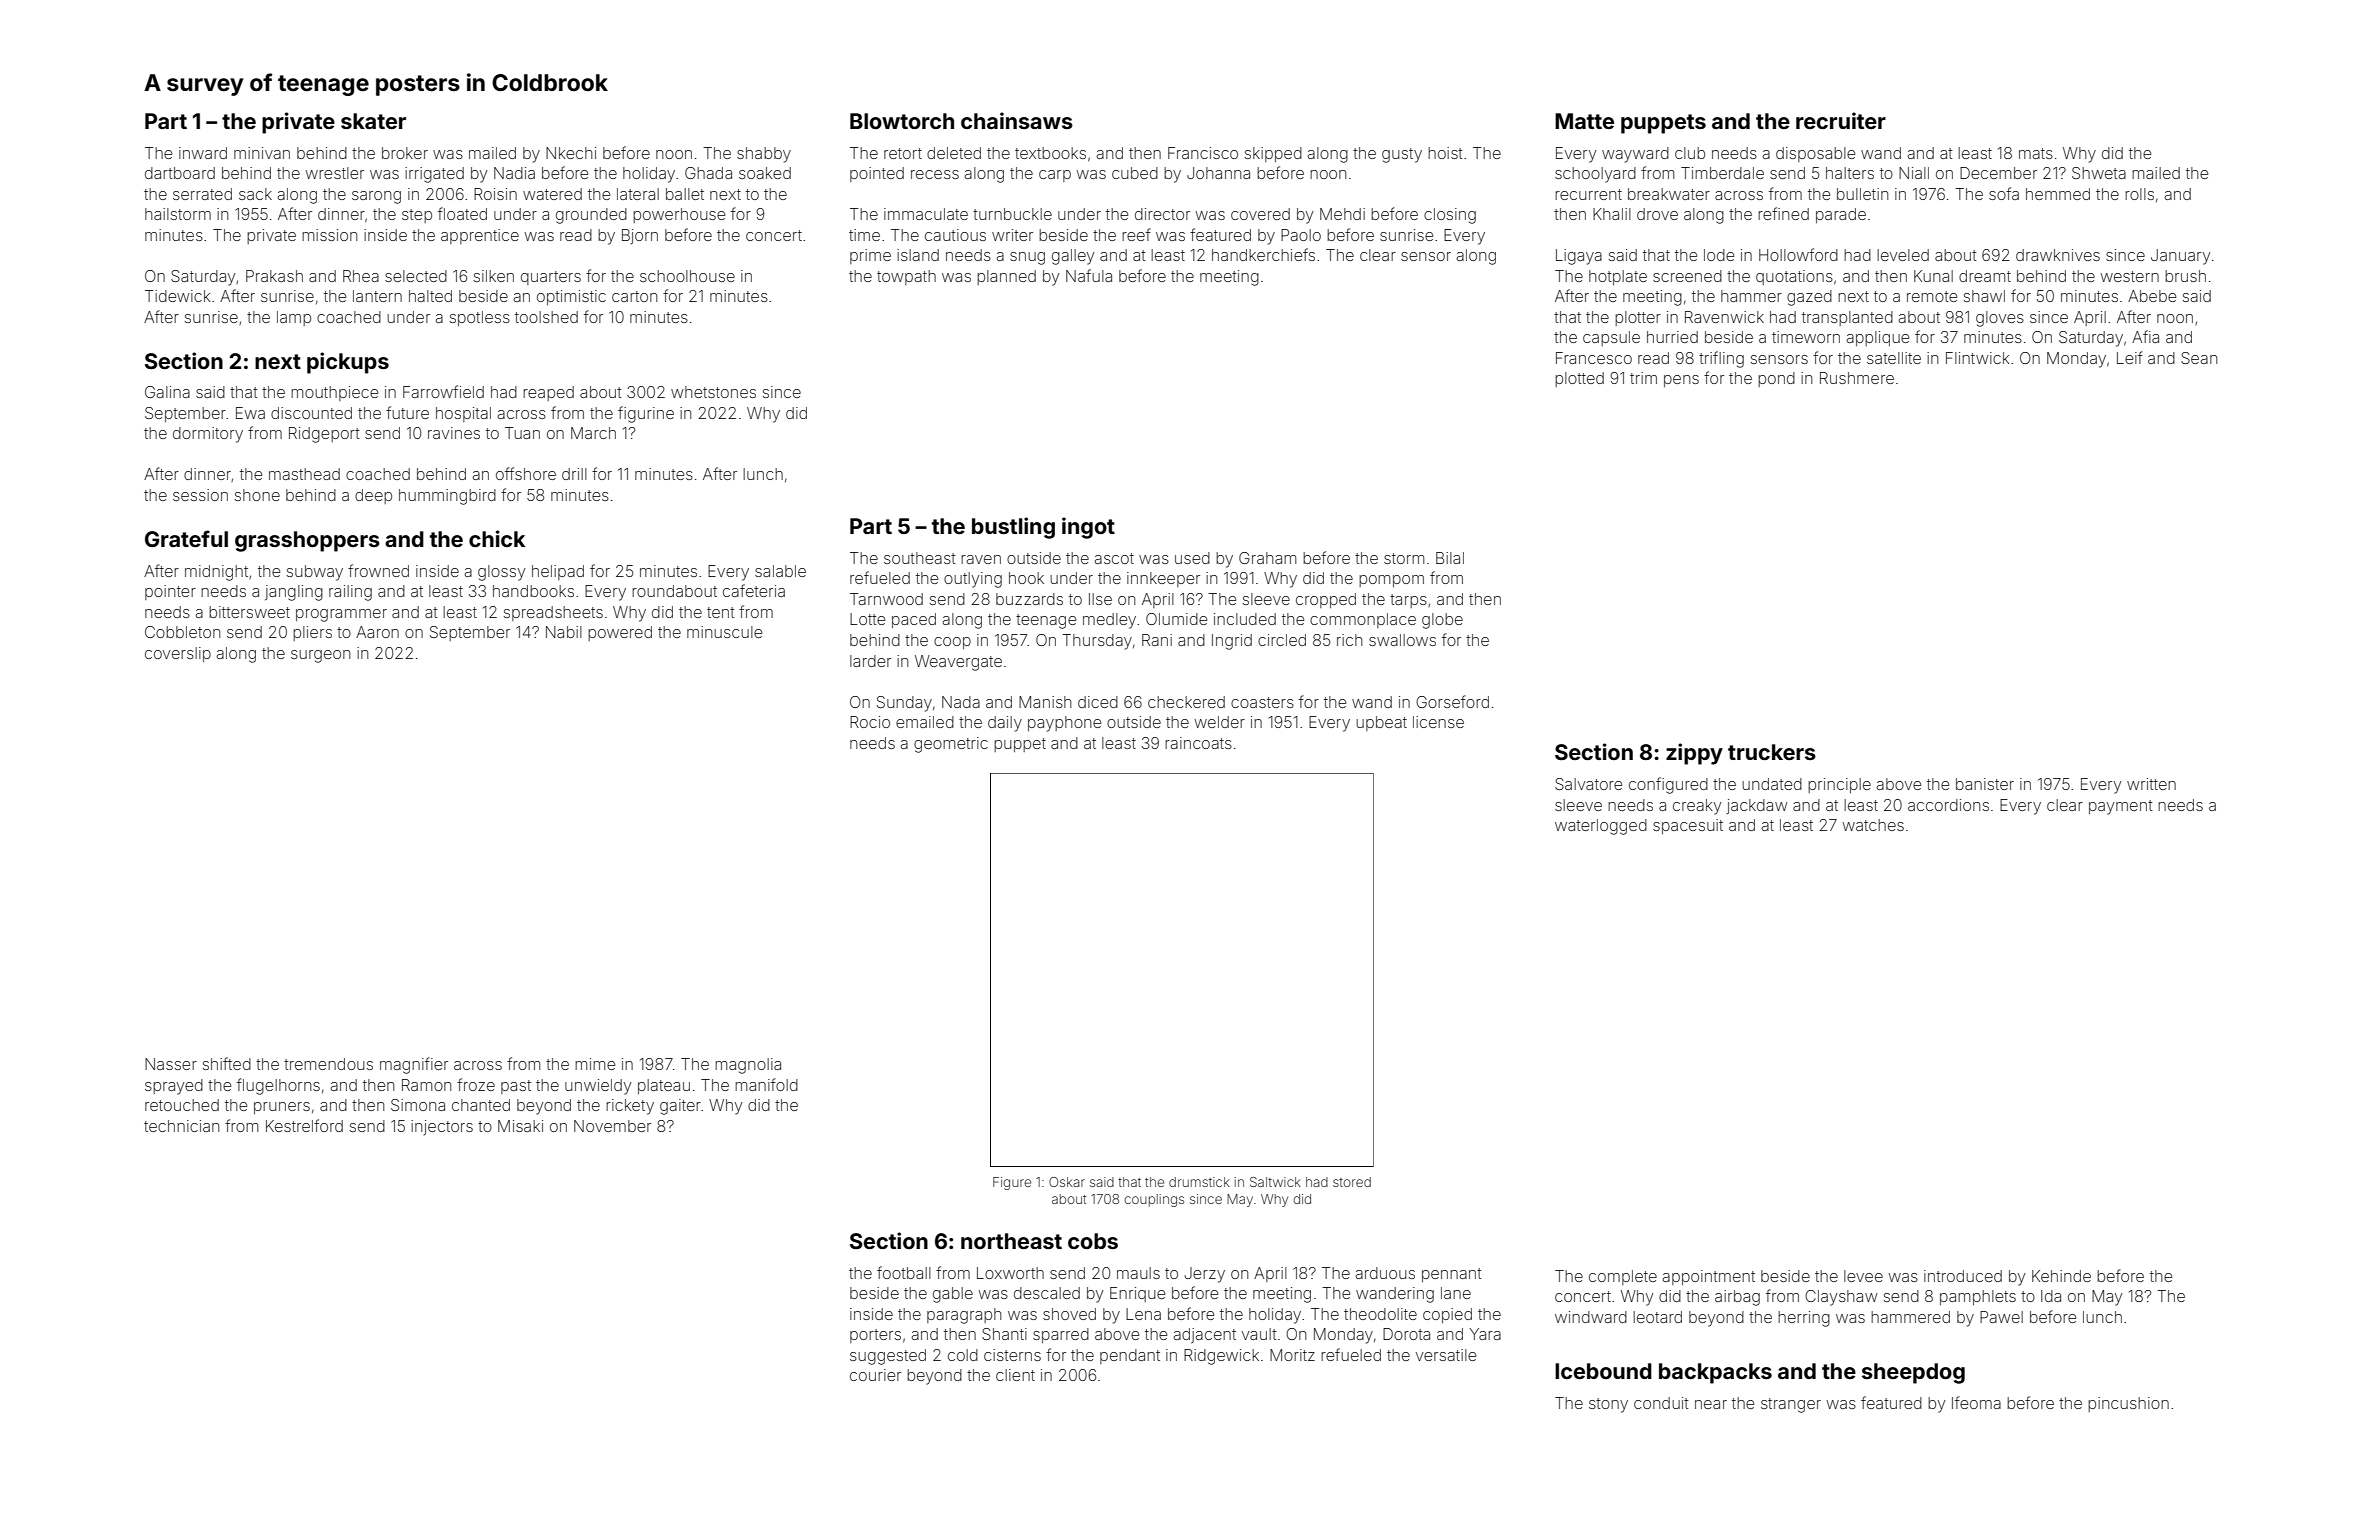  I want to click on recruiter, so click(1841, 120).
